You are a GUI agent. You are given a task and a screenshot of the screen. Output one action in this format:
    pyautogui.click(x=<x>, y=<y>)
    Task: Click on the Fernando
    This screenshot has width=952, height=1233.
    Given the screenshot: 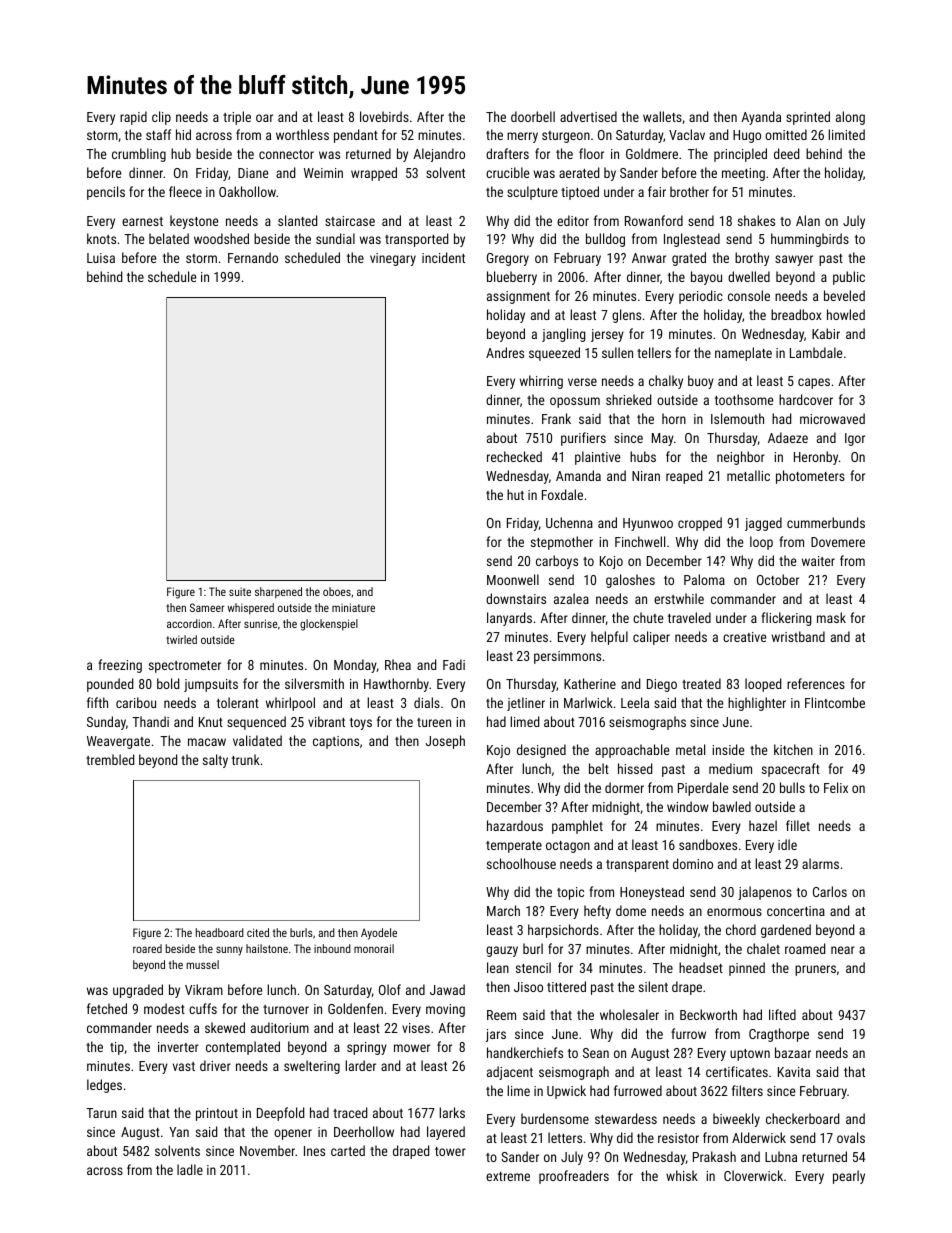 What is the action you would take?
    pyautogui.click(x=253, y=257)
